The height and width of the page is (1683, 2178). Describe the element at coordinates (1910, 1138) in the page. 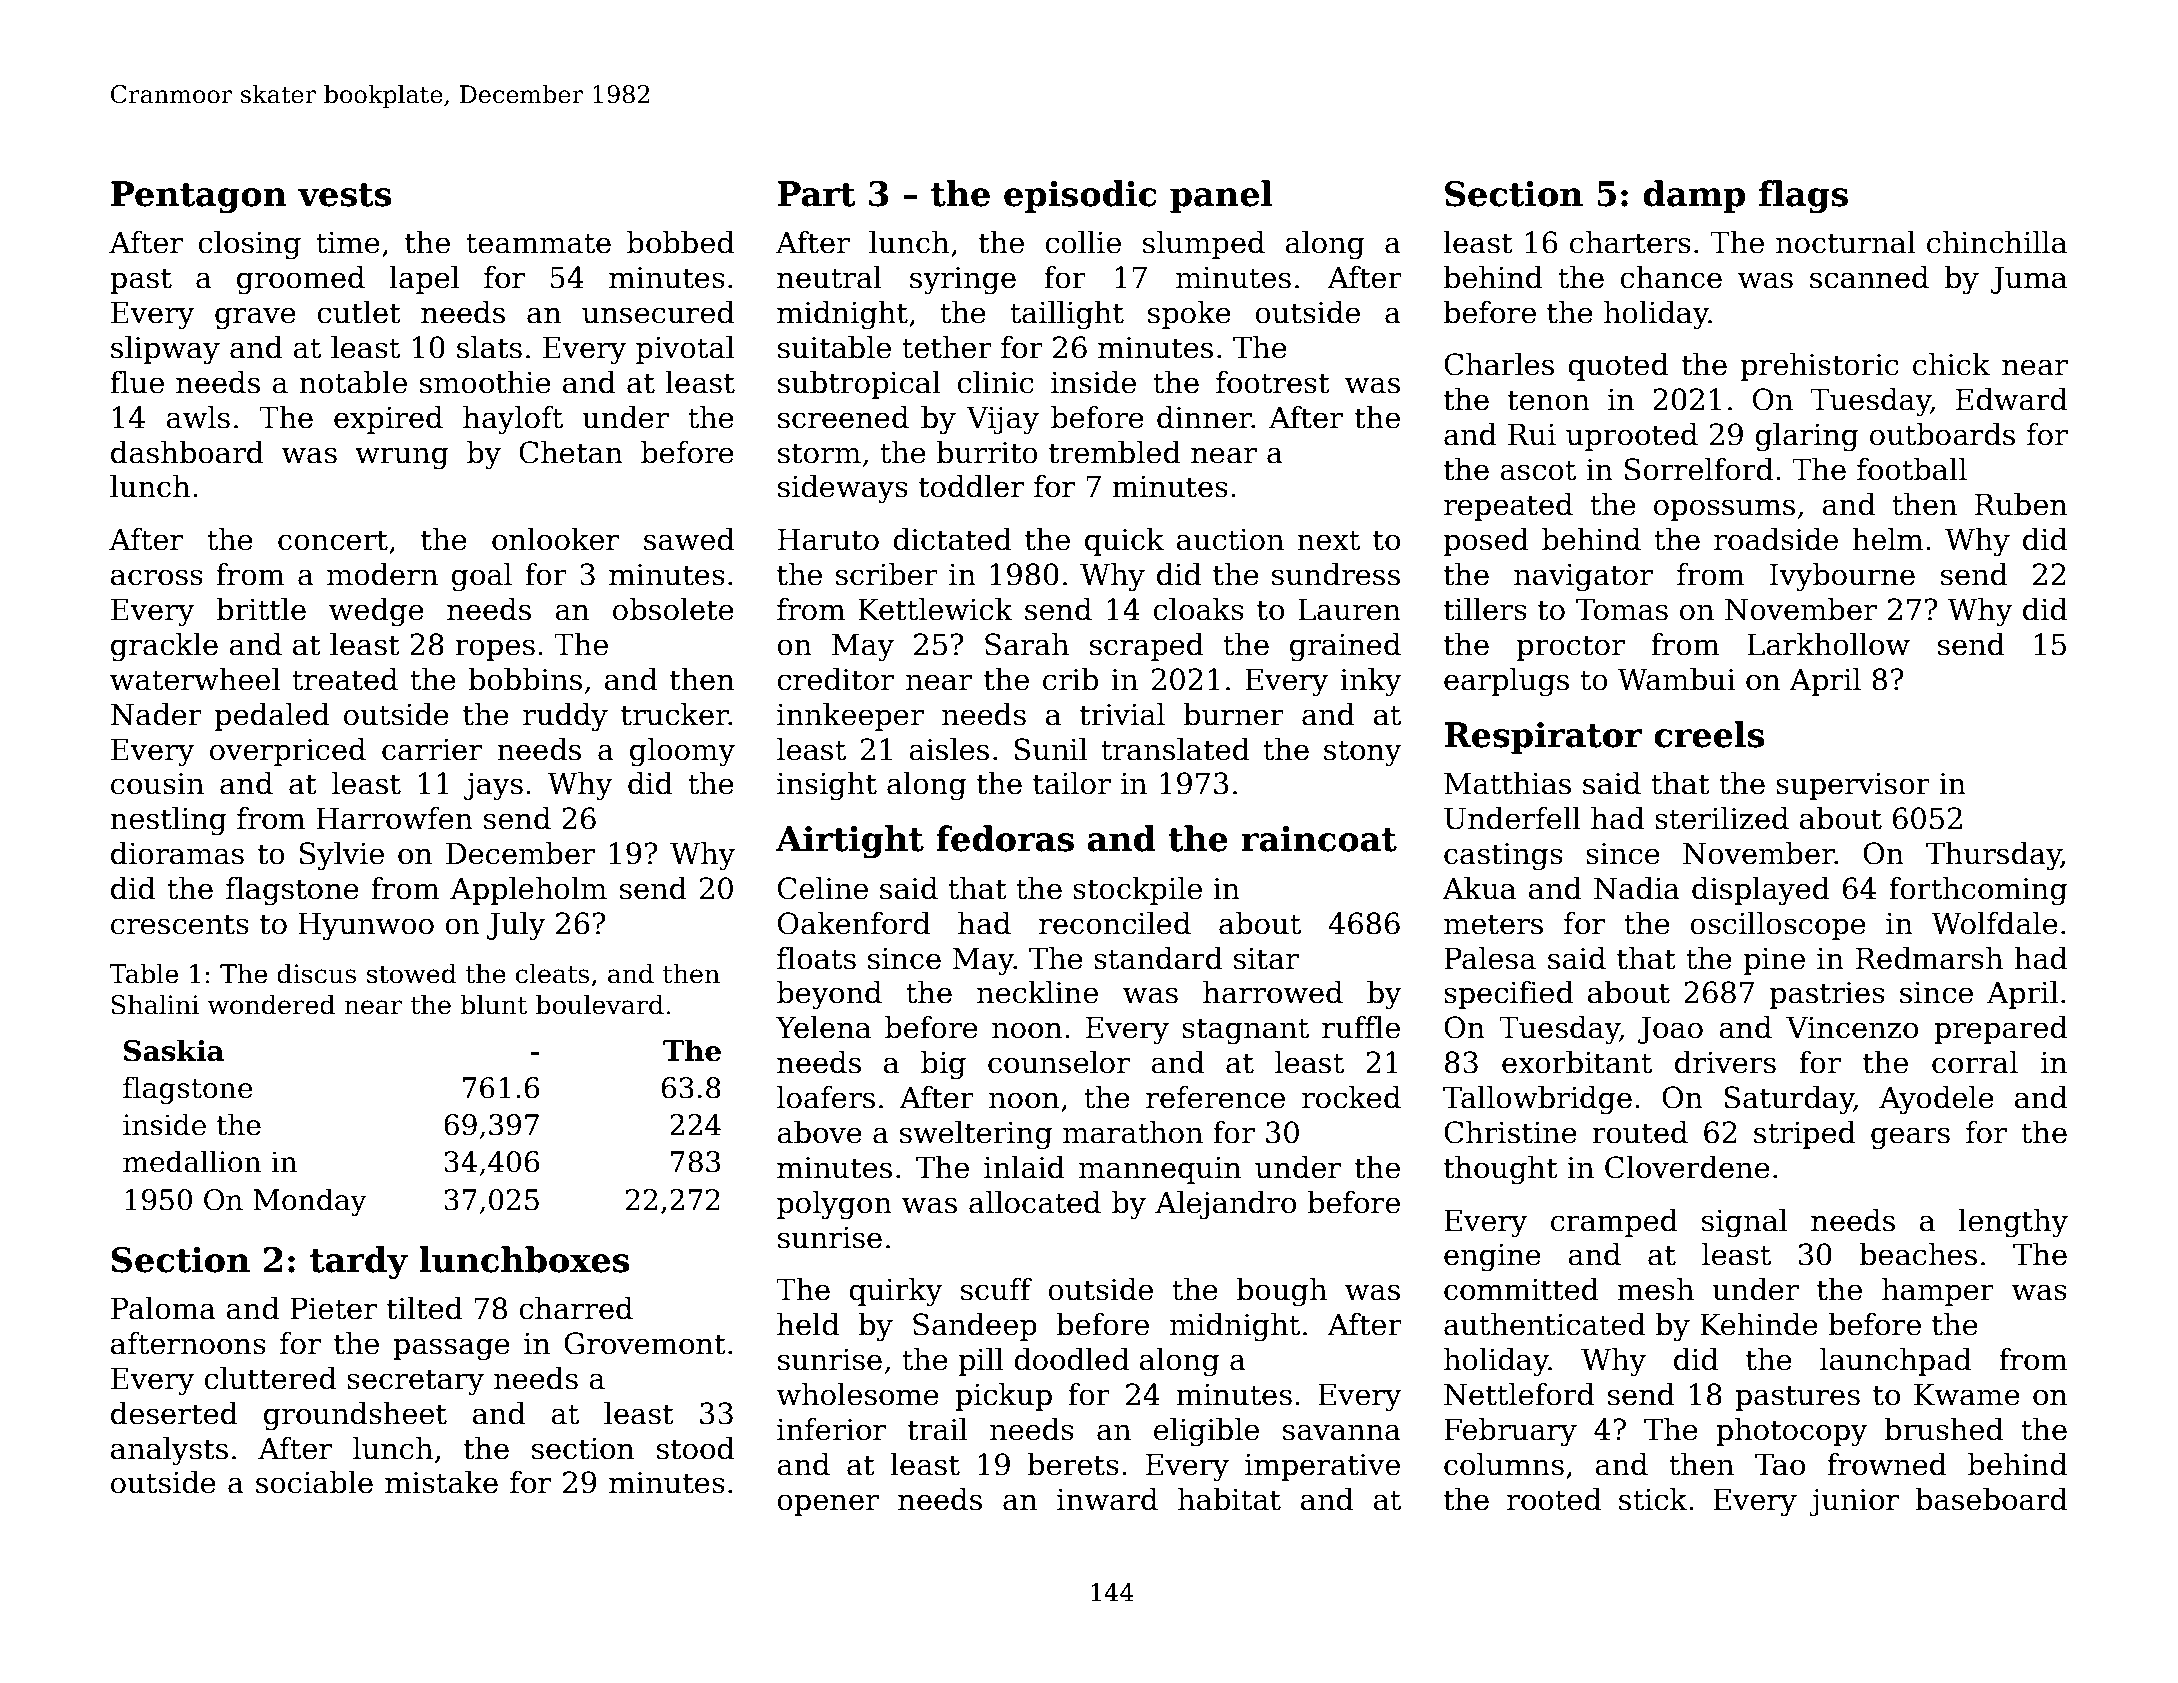

I see `gears` at that location.
